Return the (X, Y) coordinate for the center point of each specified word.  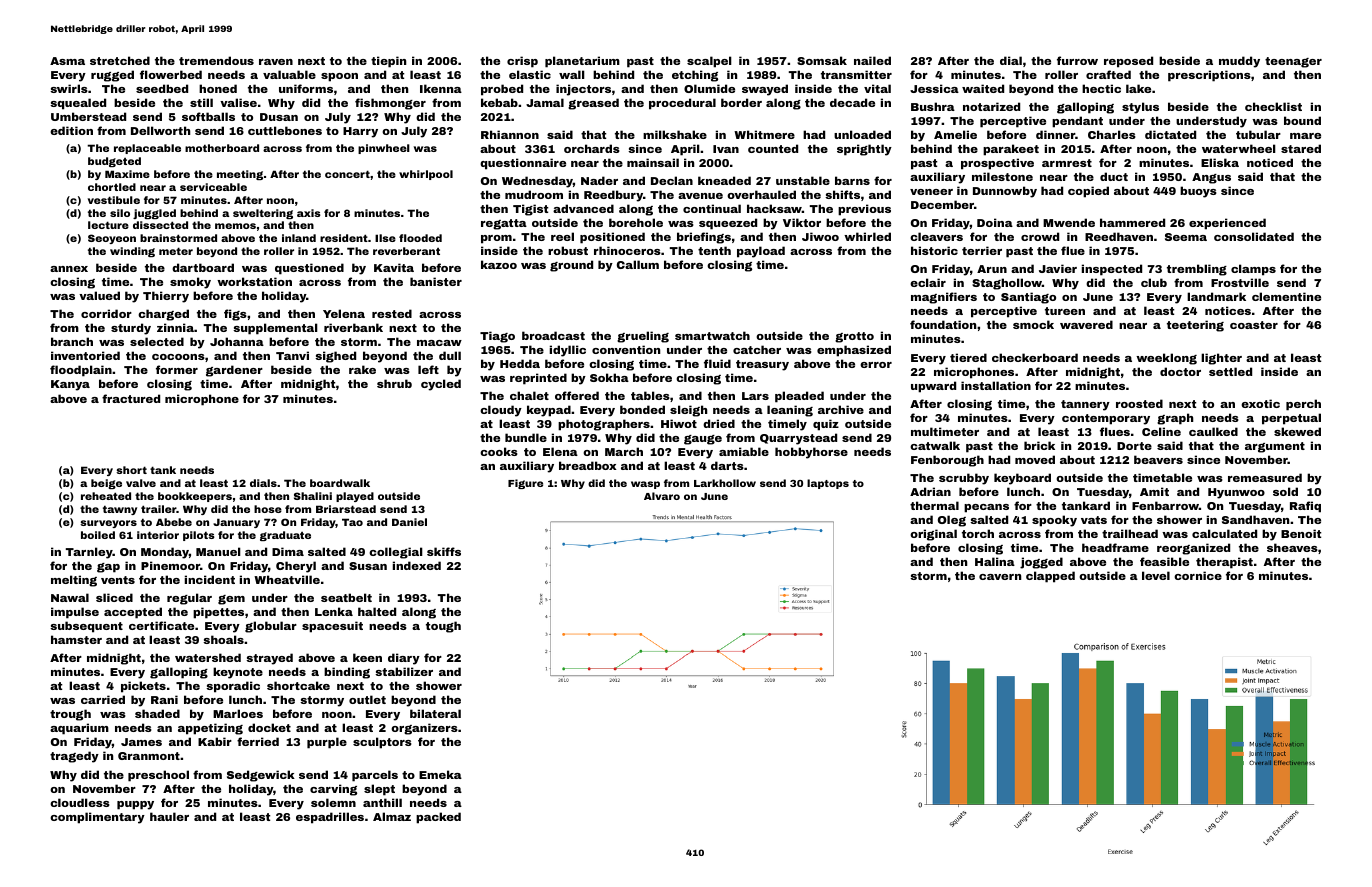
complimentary (97, 818)
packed (438, 818)
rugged (112, 76)
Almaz (392, 816)
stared (1301, 148)
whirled (867, 236)
